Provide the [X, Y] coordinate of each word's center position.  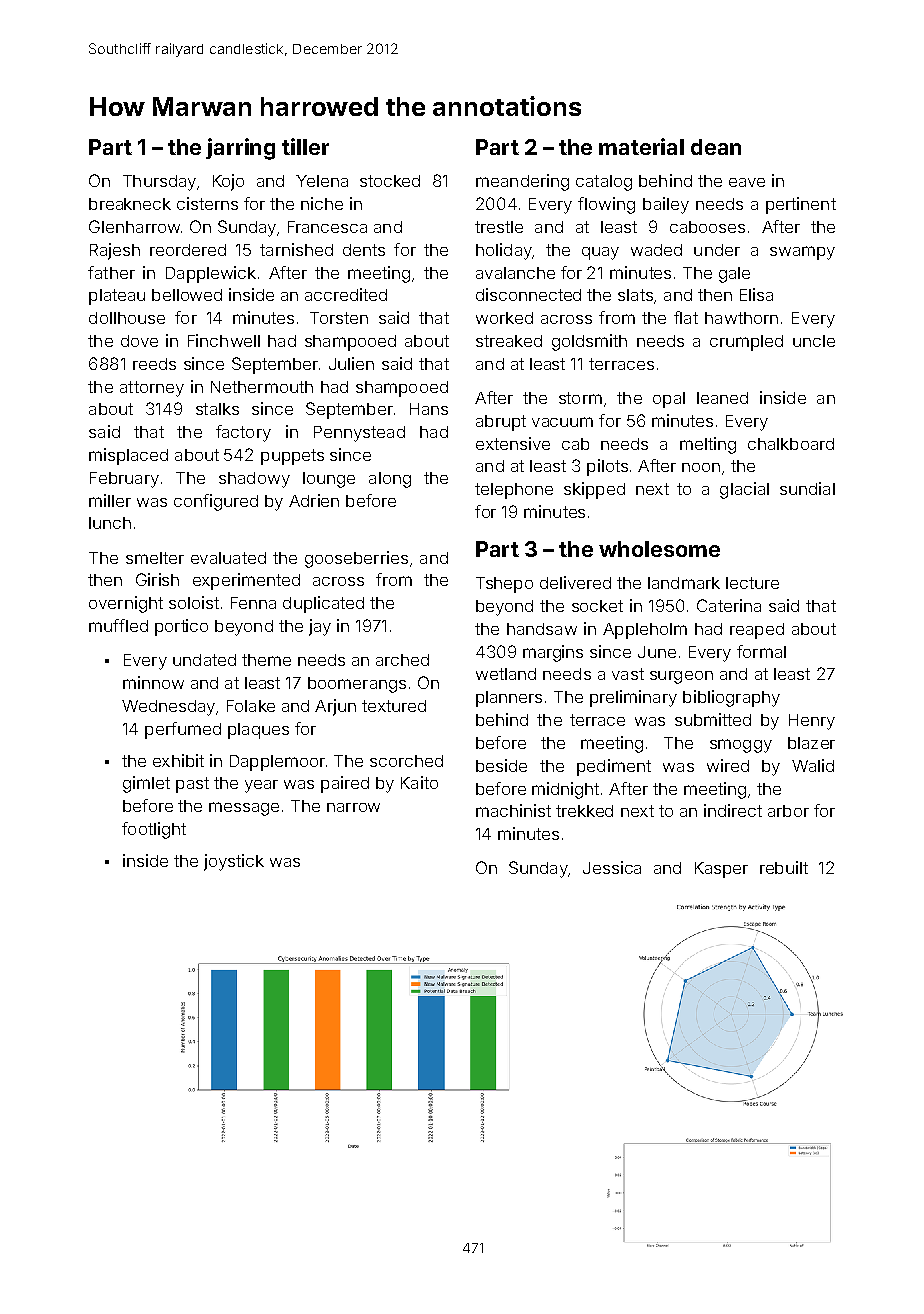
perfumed [183, 730]
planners [509, 699]
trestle [499, 227]
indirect [733, 810]
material [641, 146]
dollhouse [127, 318]
